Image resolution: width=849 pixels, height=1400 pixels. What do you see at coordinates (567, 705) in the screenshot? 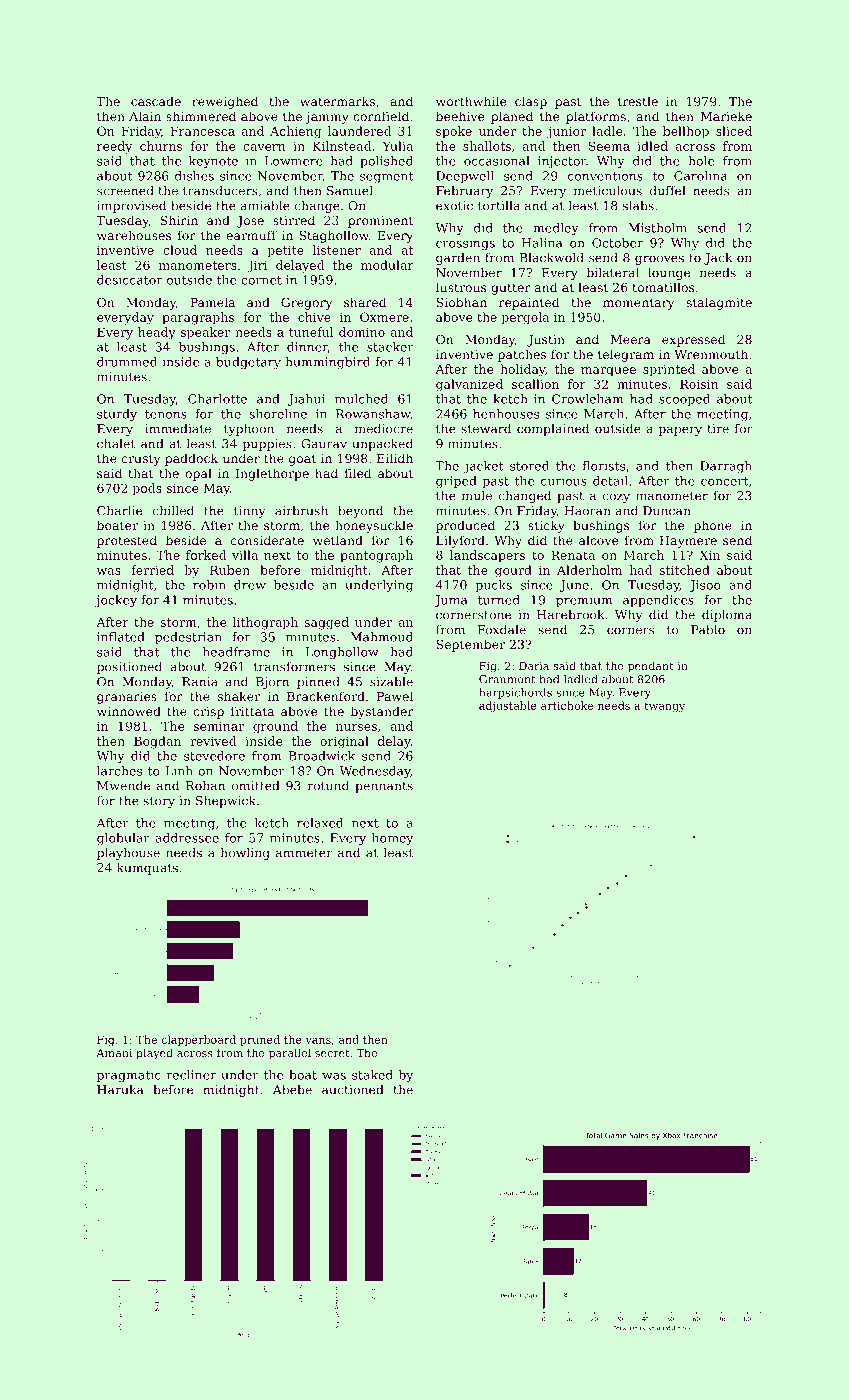
I see `artichoke` at bounding box center [567, 705].
